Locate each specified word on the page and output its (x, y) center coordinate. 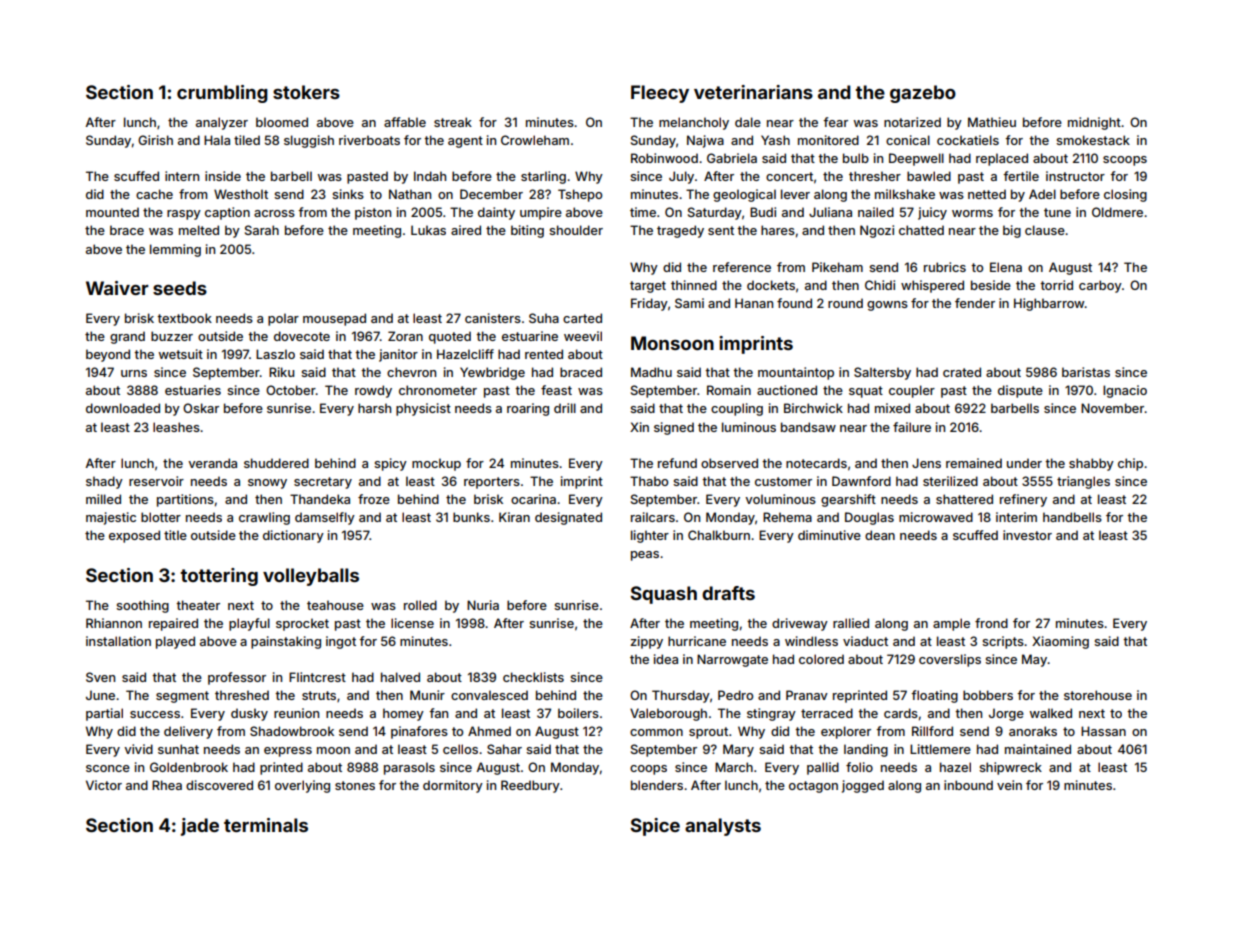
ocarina (533, 499)
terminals (266, 825)
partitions (185, 500)
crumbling (222, 94)
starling (543, 177)
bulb (856, 158)
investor (1027, 535)
